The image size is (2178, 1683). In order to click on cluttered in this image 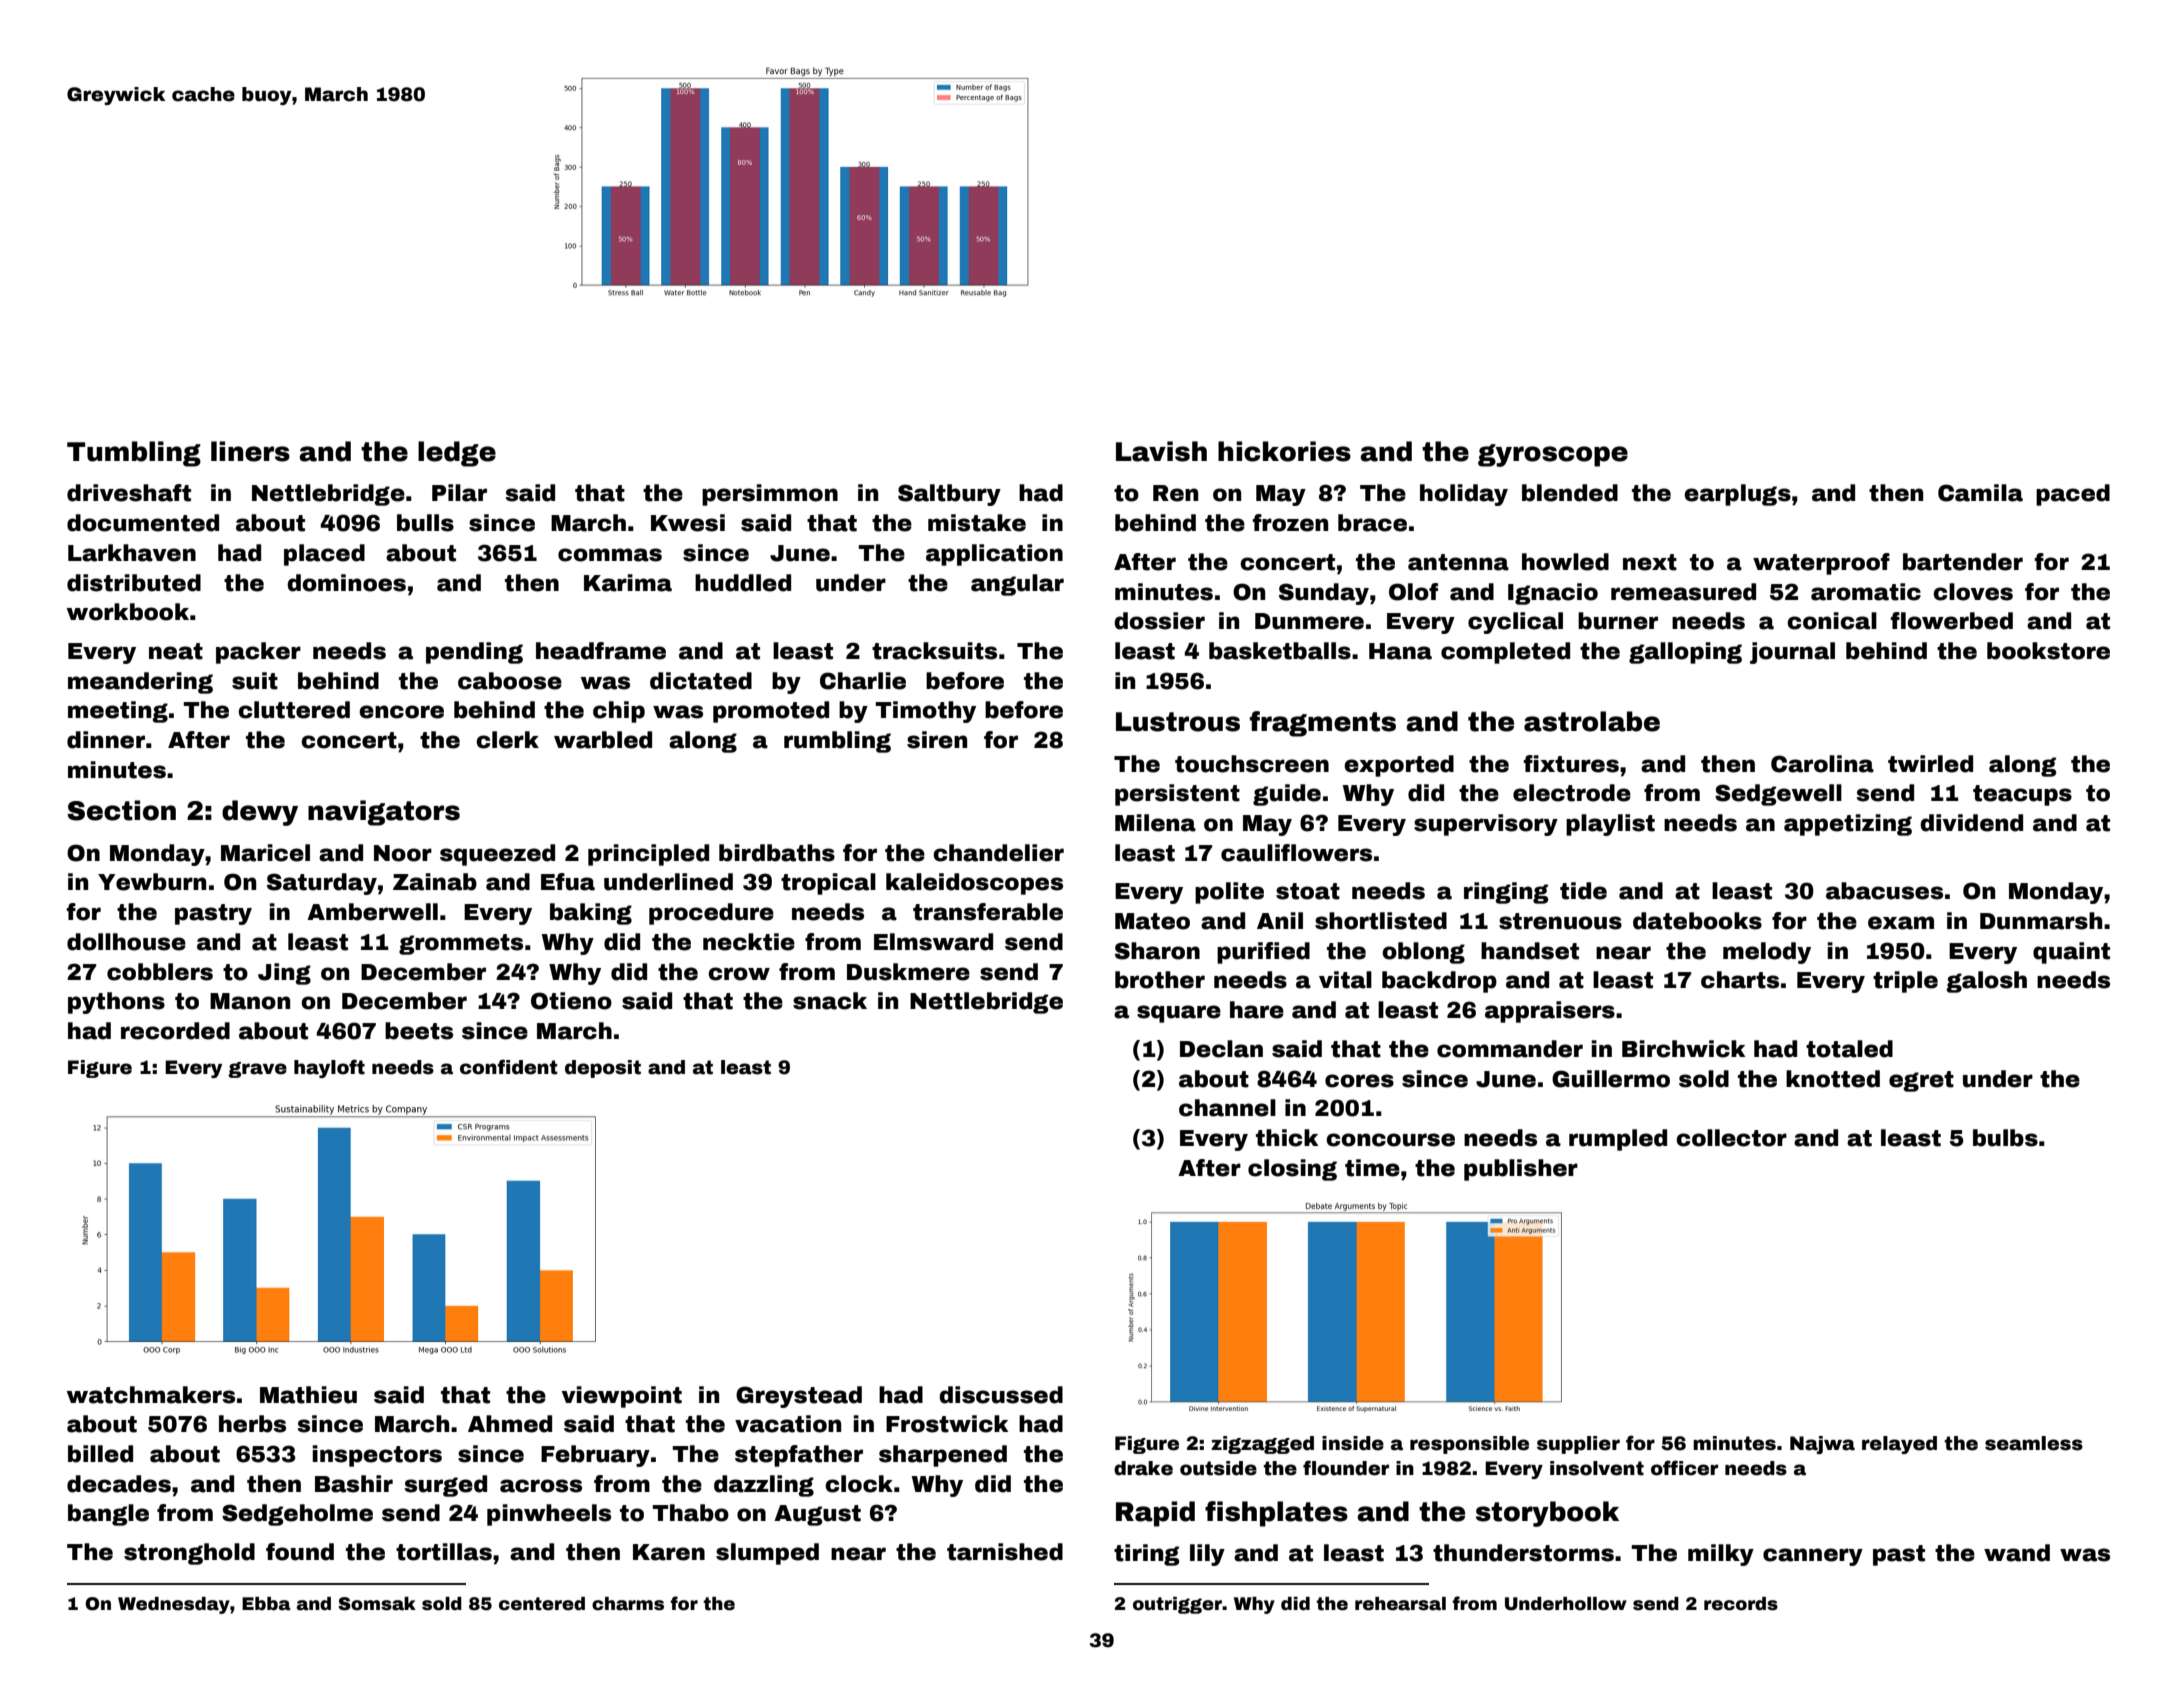, I will do `click(294, 710)`.
